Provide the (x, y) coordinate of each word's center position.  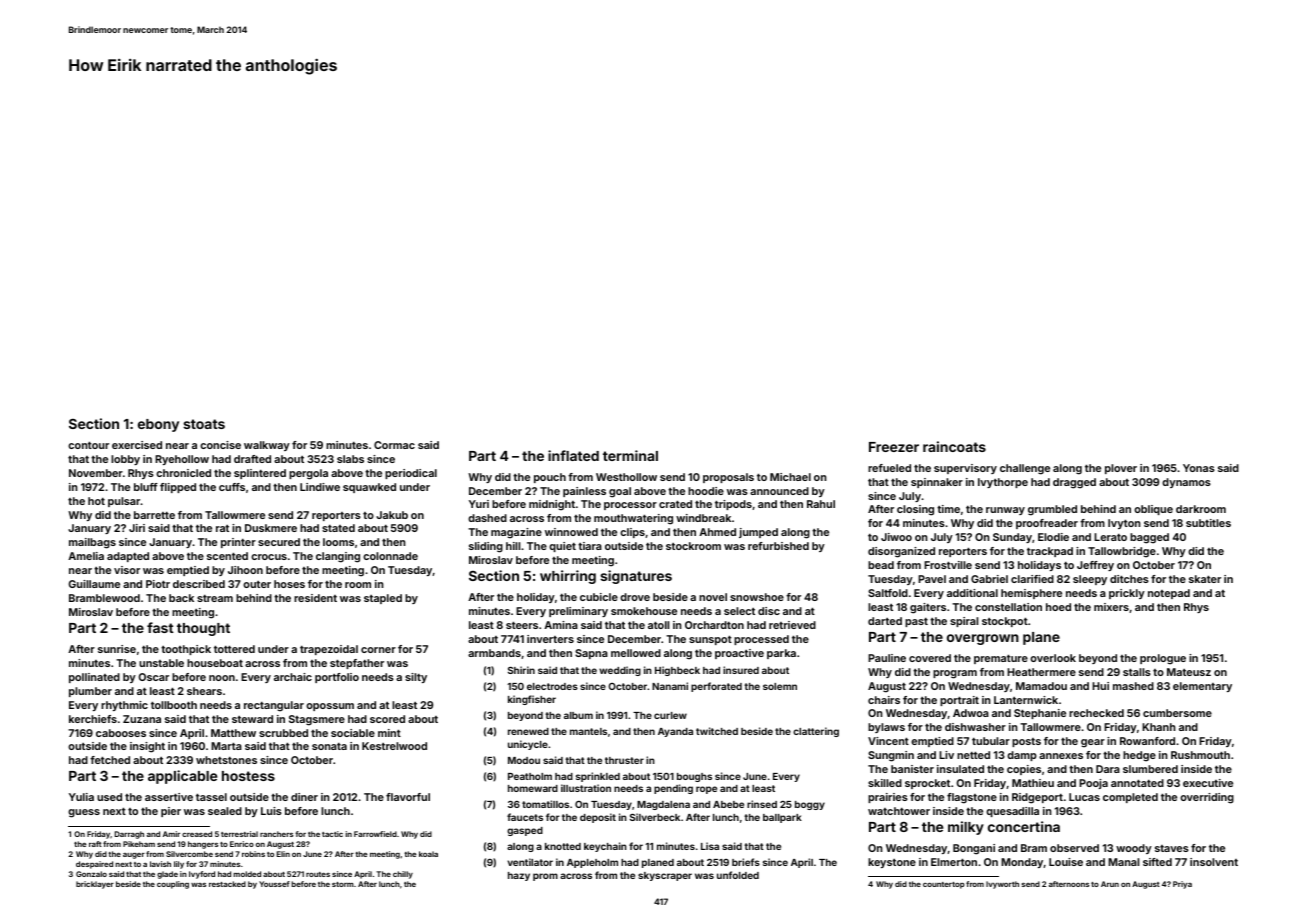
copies (1024, 770)
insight (147, 747)
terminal (630, 455)
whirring (568, 577)
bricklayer (95, 885)
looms (338, 542)
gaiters (928, 608)
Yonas (1199, 468)
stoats (204, 424)
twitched (717, 731)
